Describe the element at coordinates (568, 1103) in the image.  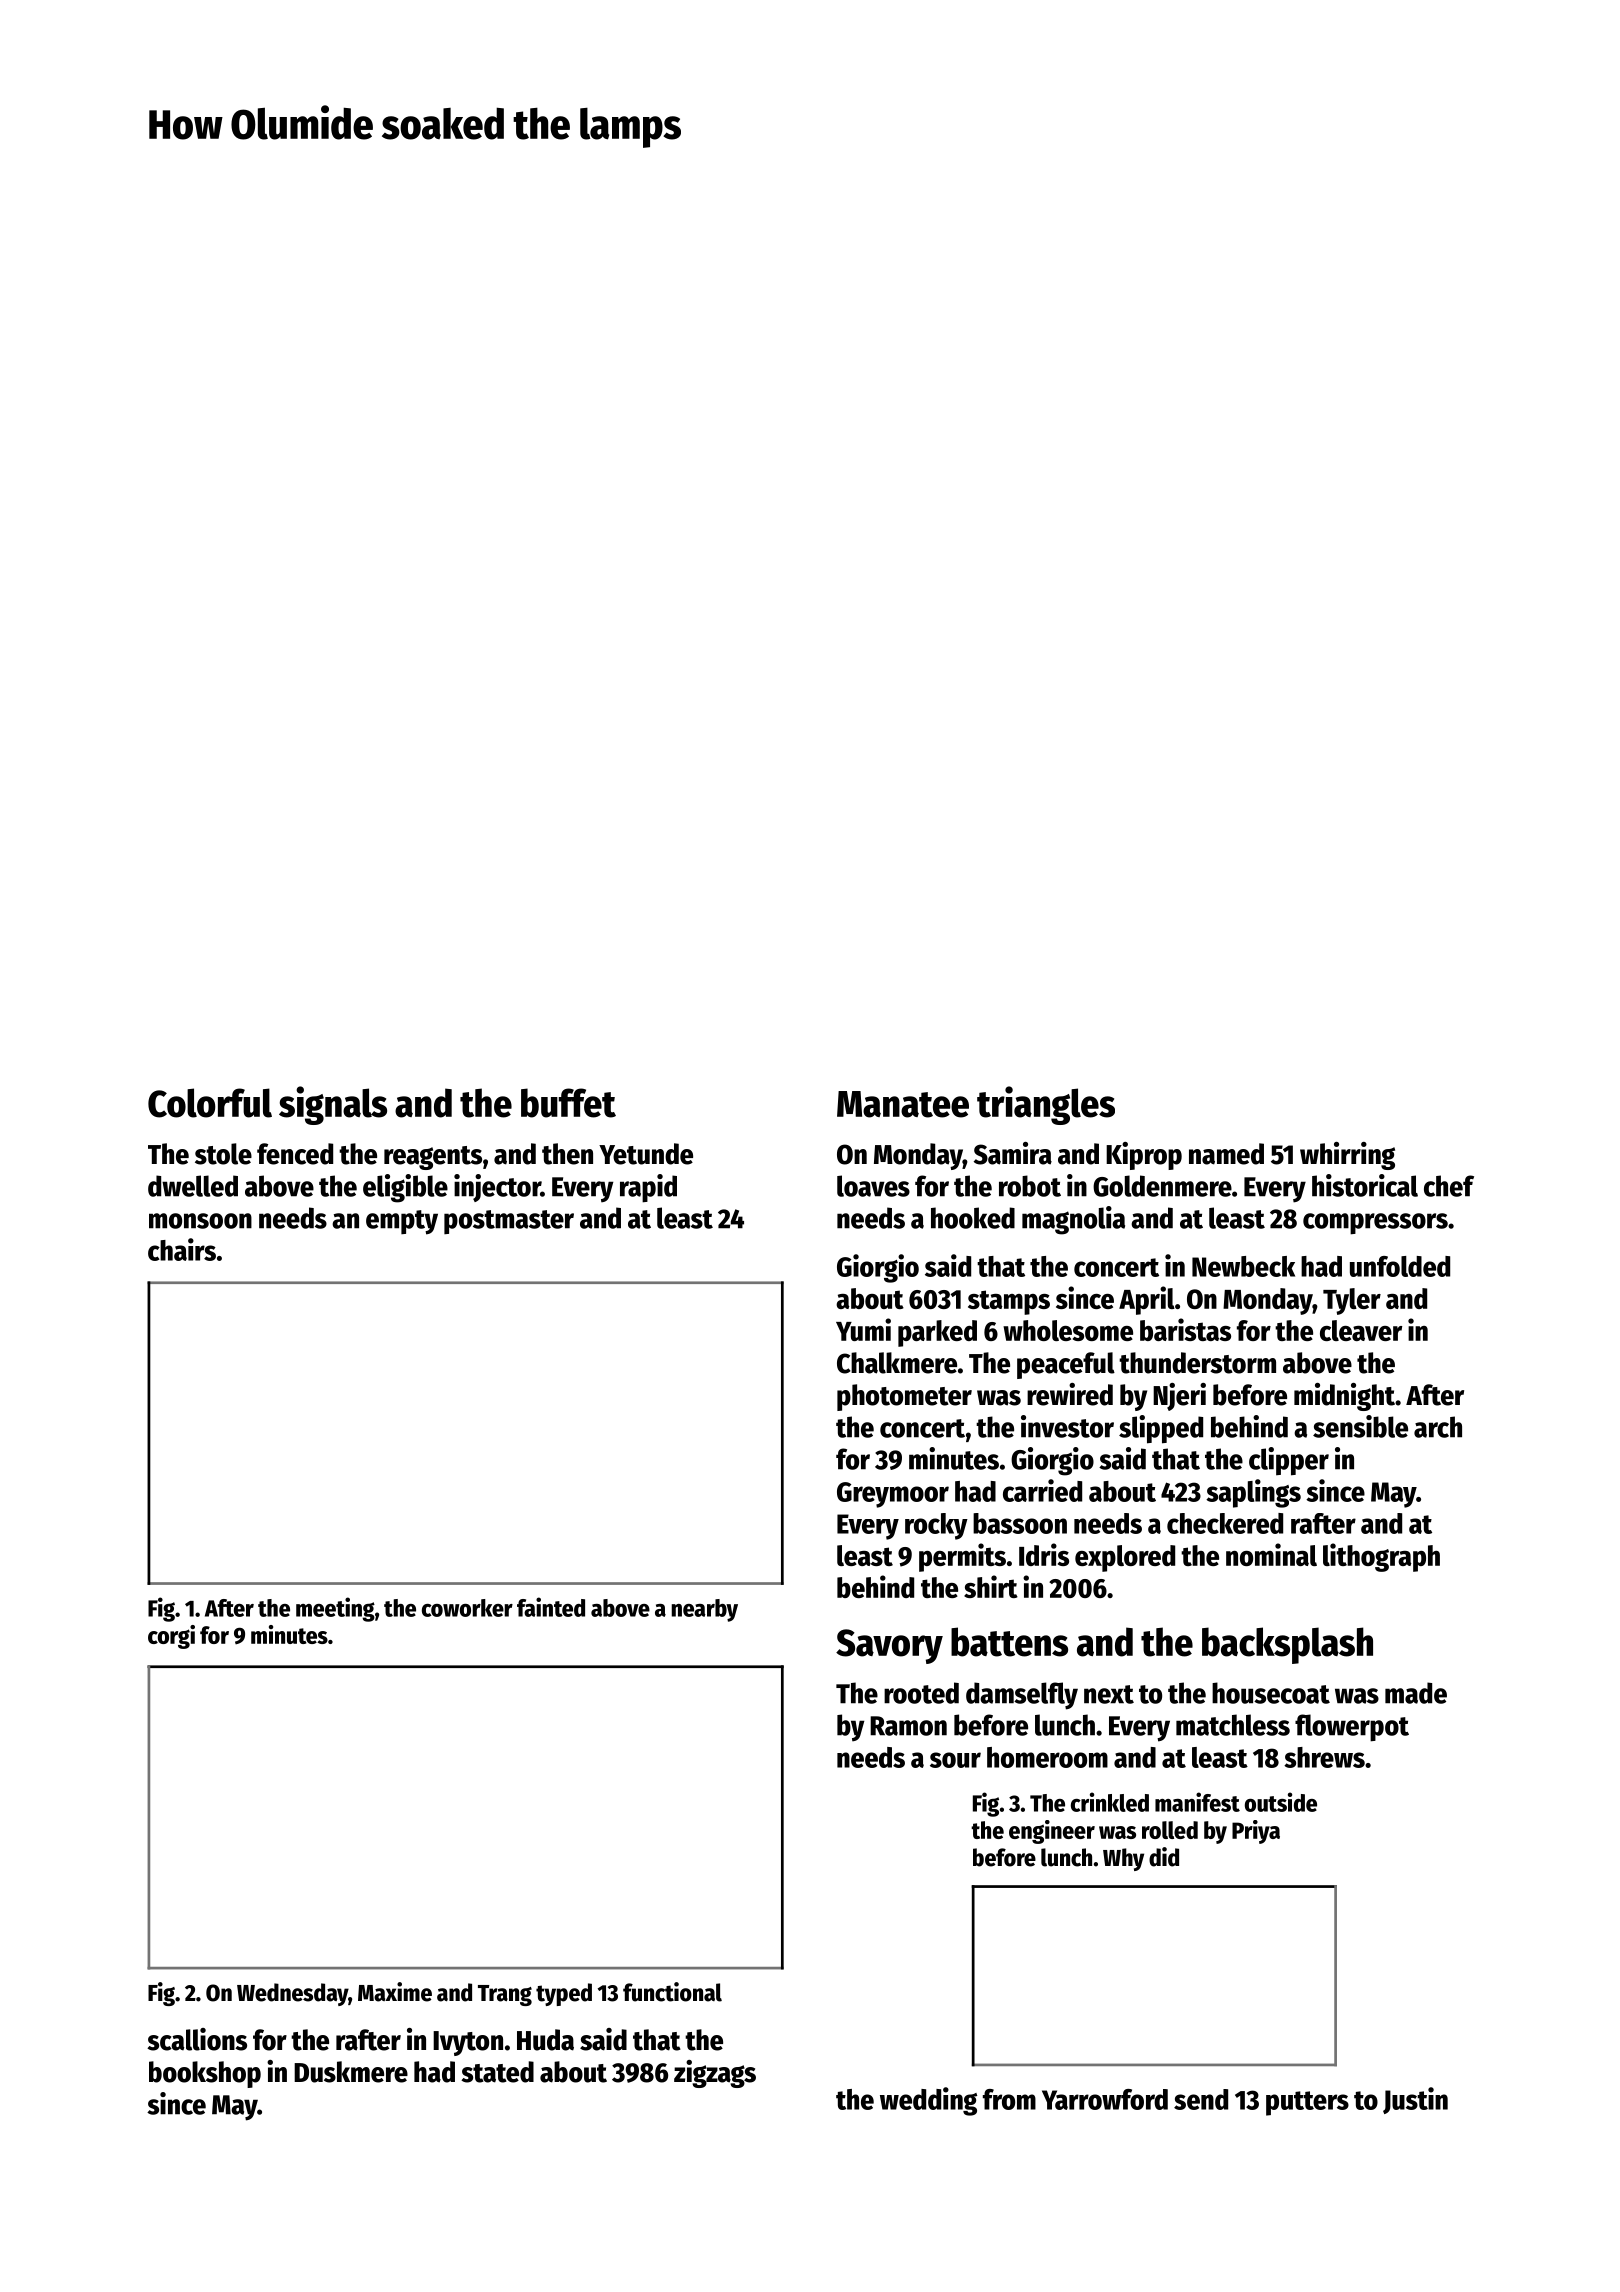
I see `buffet` at that location.
